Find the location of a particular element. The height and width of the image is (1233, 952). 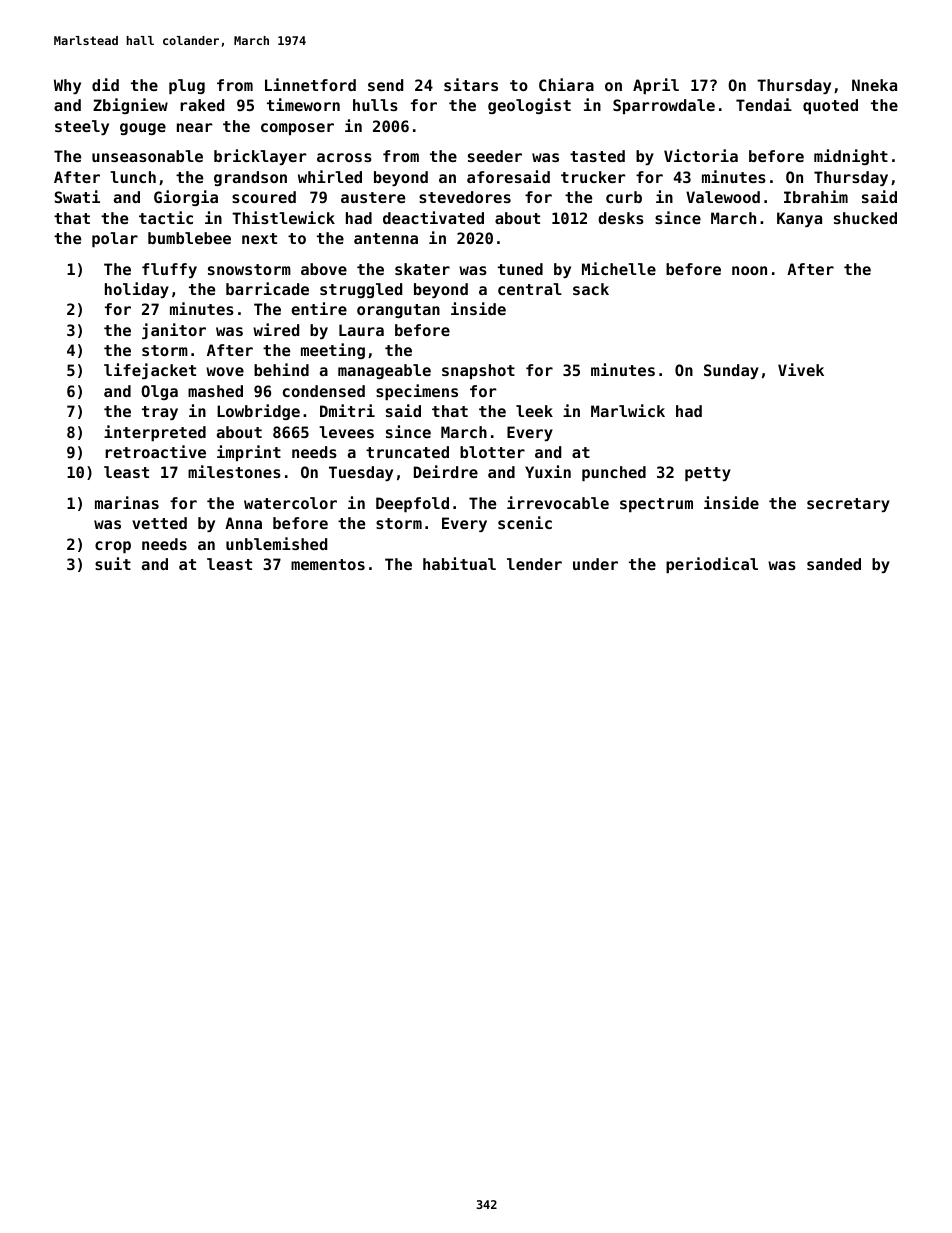

sitars is located at coordinates (471, 84).
